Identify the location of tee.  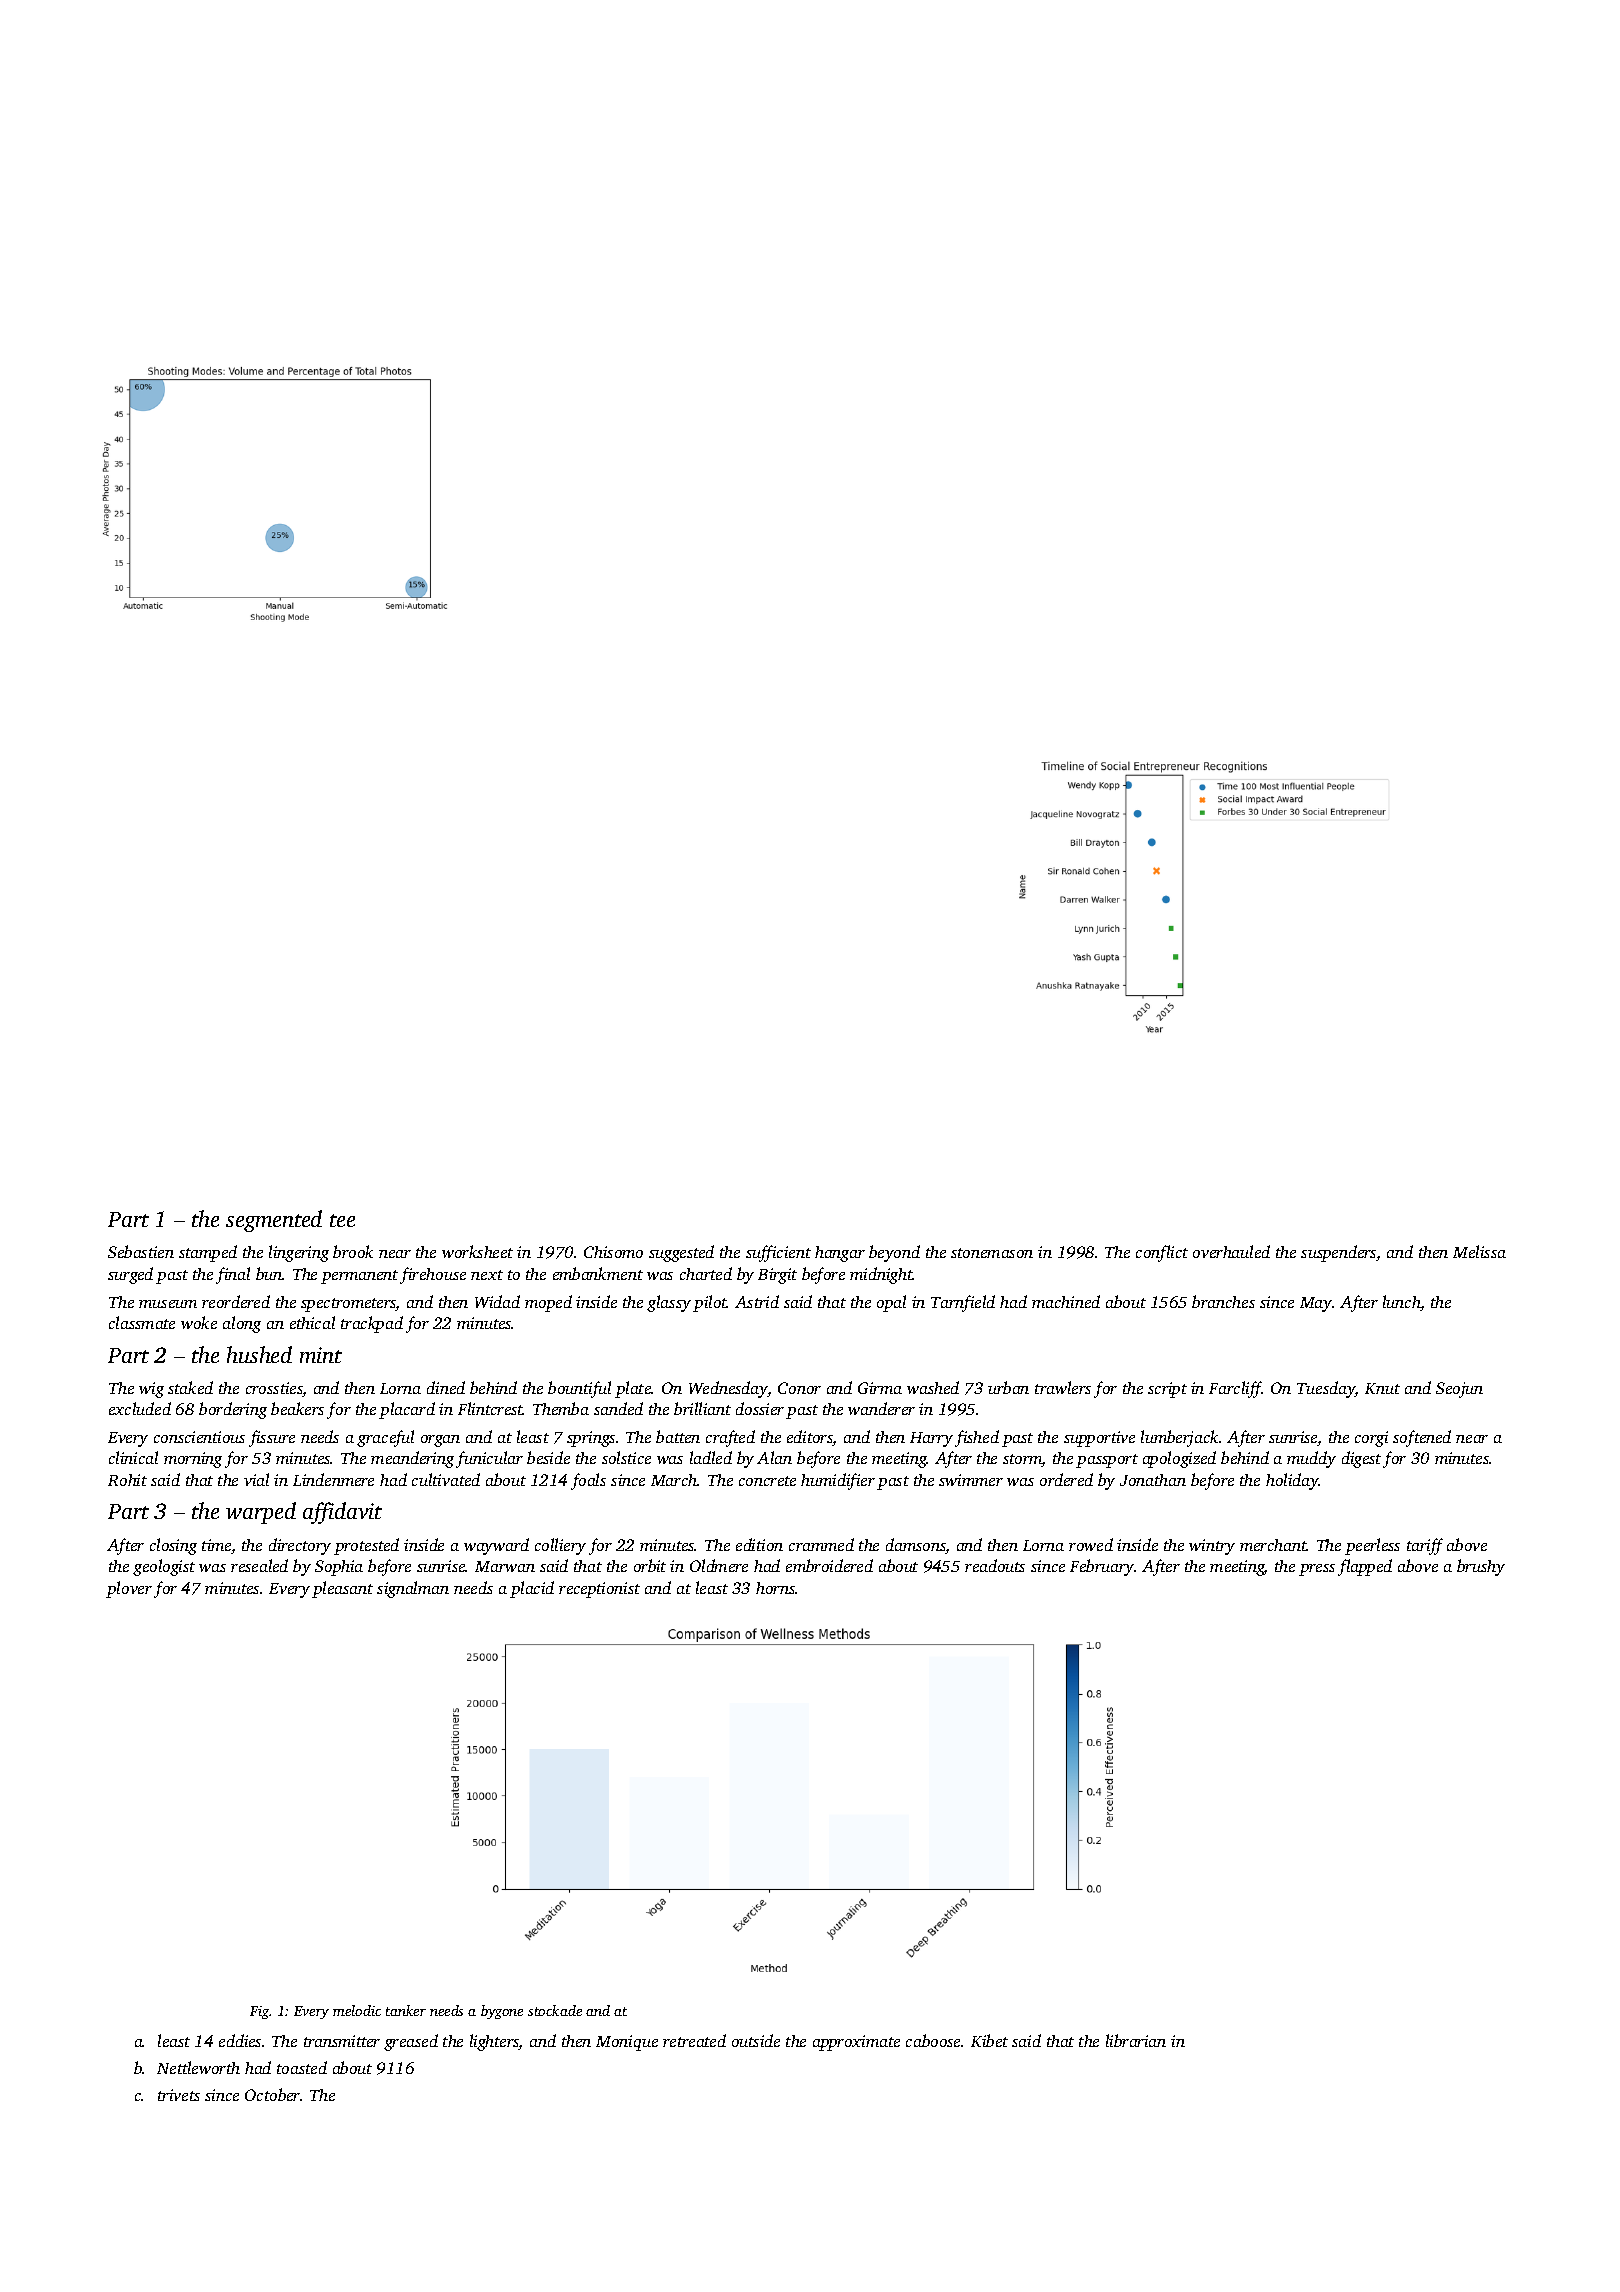
(342, 1220).
